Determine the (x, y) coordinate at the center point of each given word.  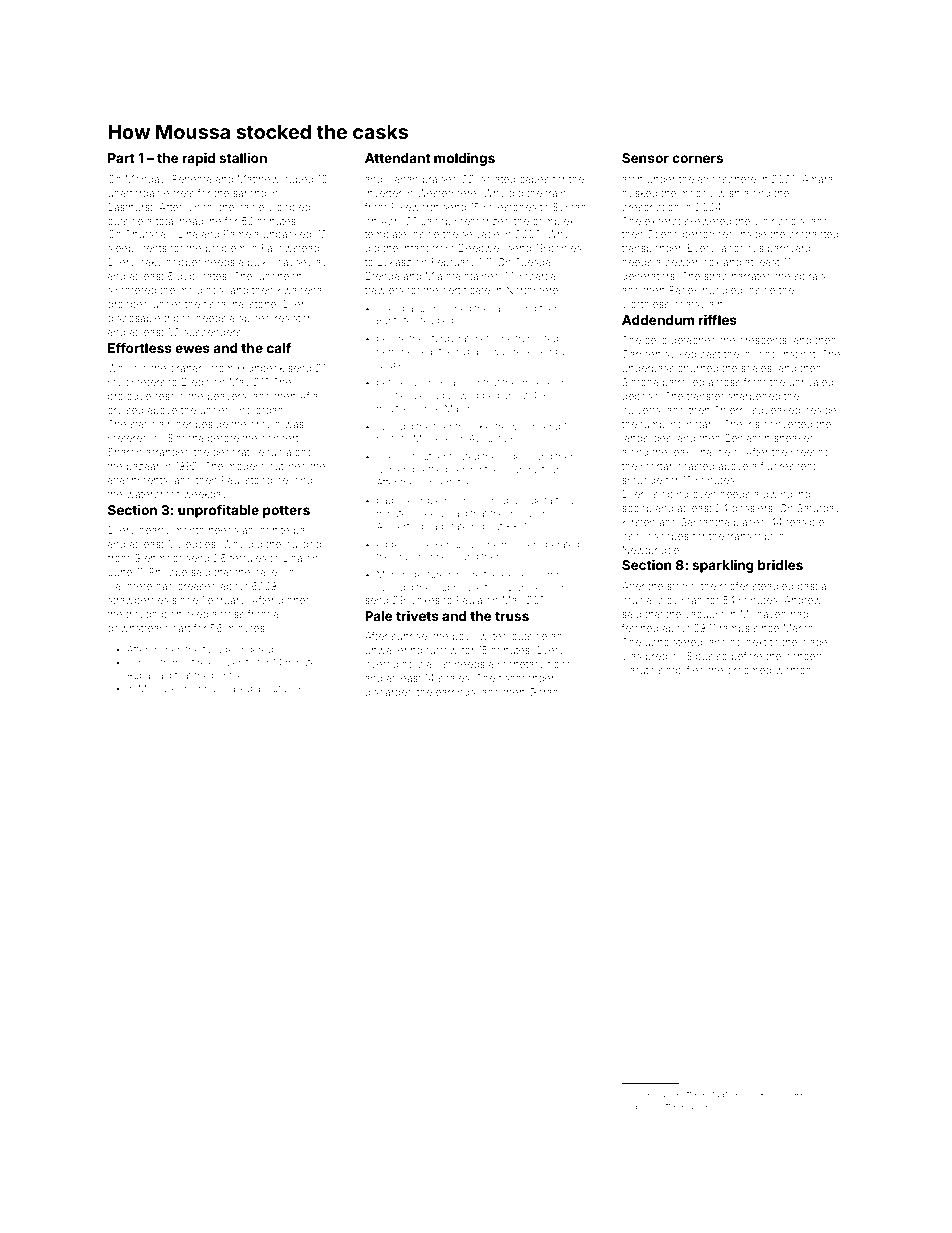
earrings (455, 693)
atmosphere (727, 180)
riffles (718, 319)
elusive (696, 1105)
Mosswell (160, 688)
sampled (646, 1107)
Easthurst (130, 207)
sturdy (441, 339)
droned (643, 1094)
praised (440, 180)
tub (275, 452)
